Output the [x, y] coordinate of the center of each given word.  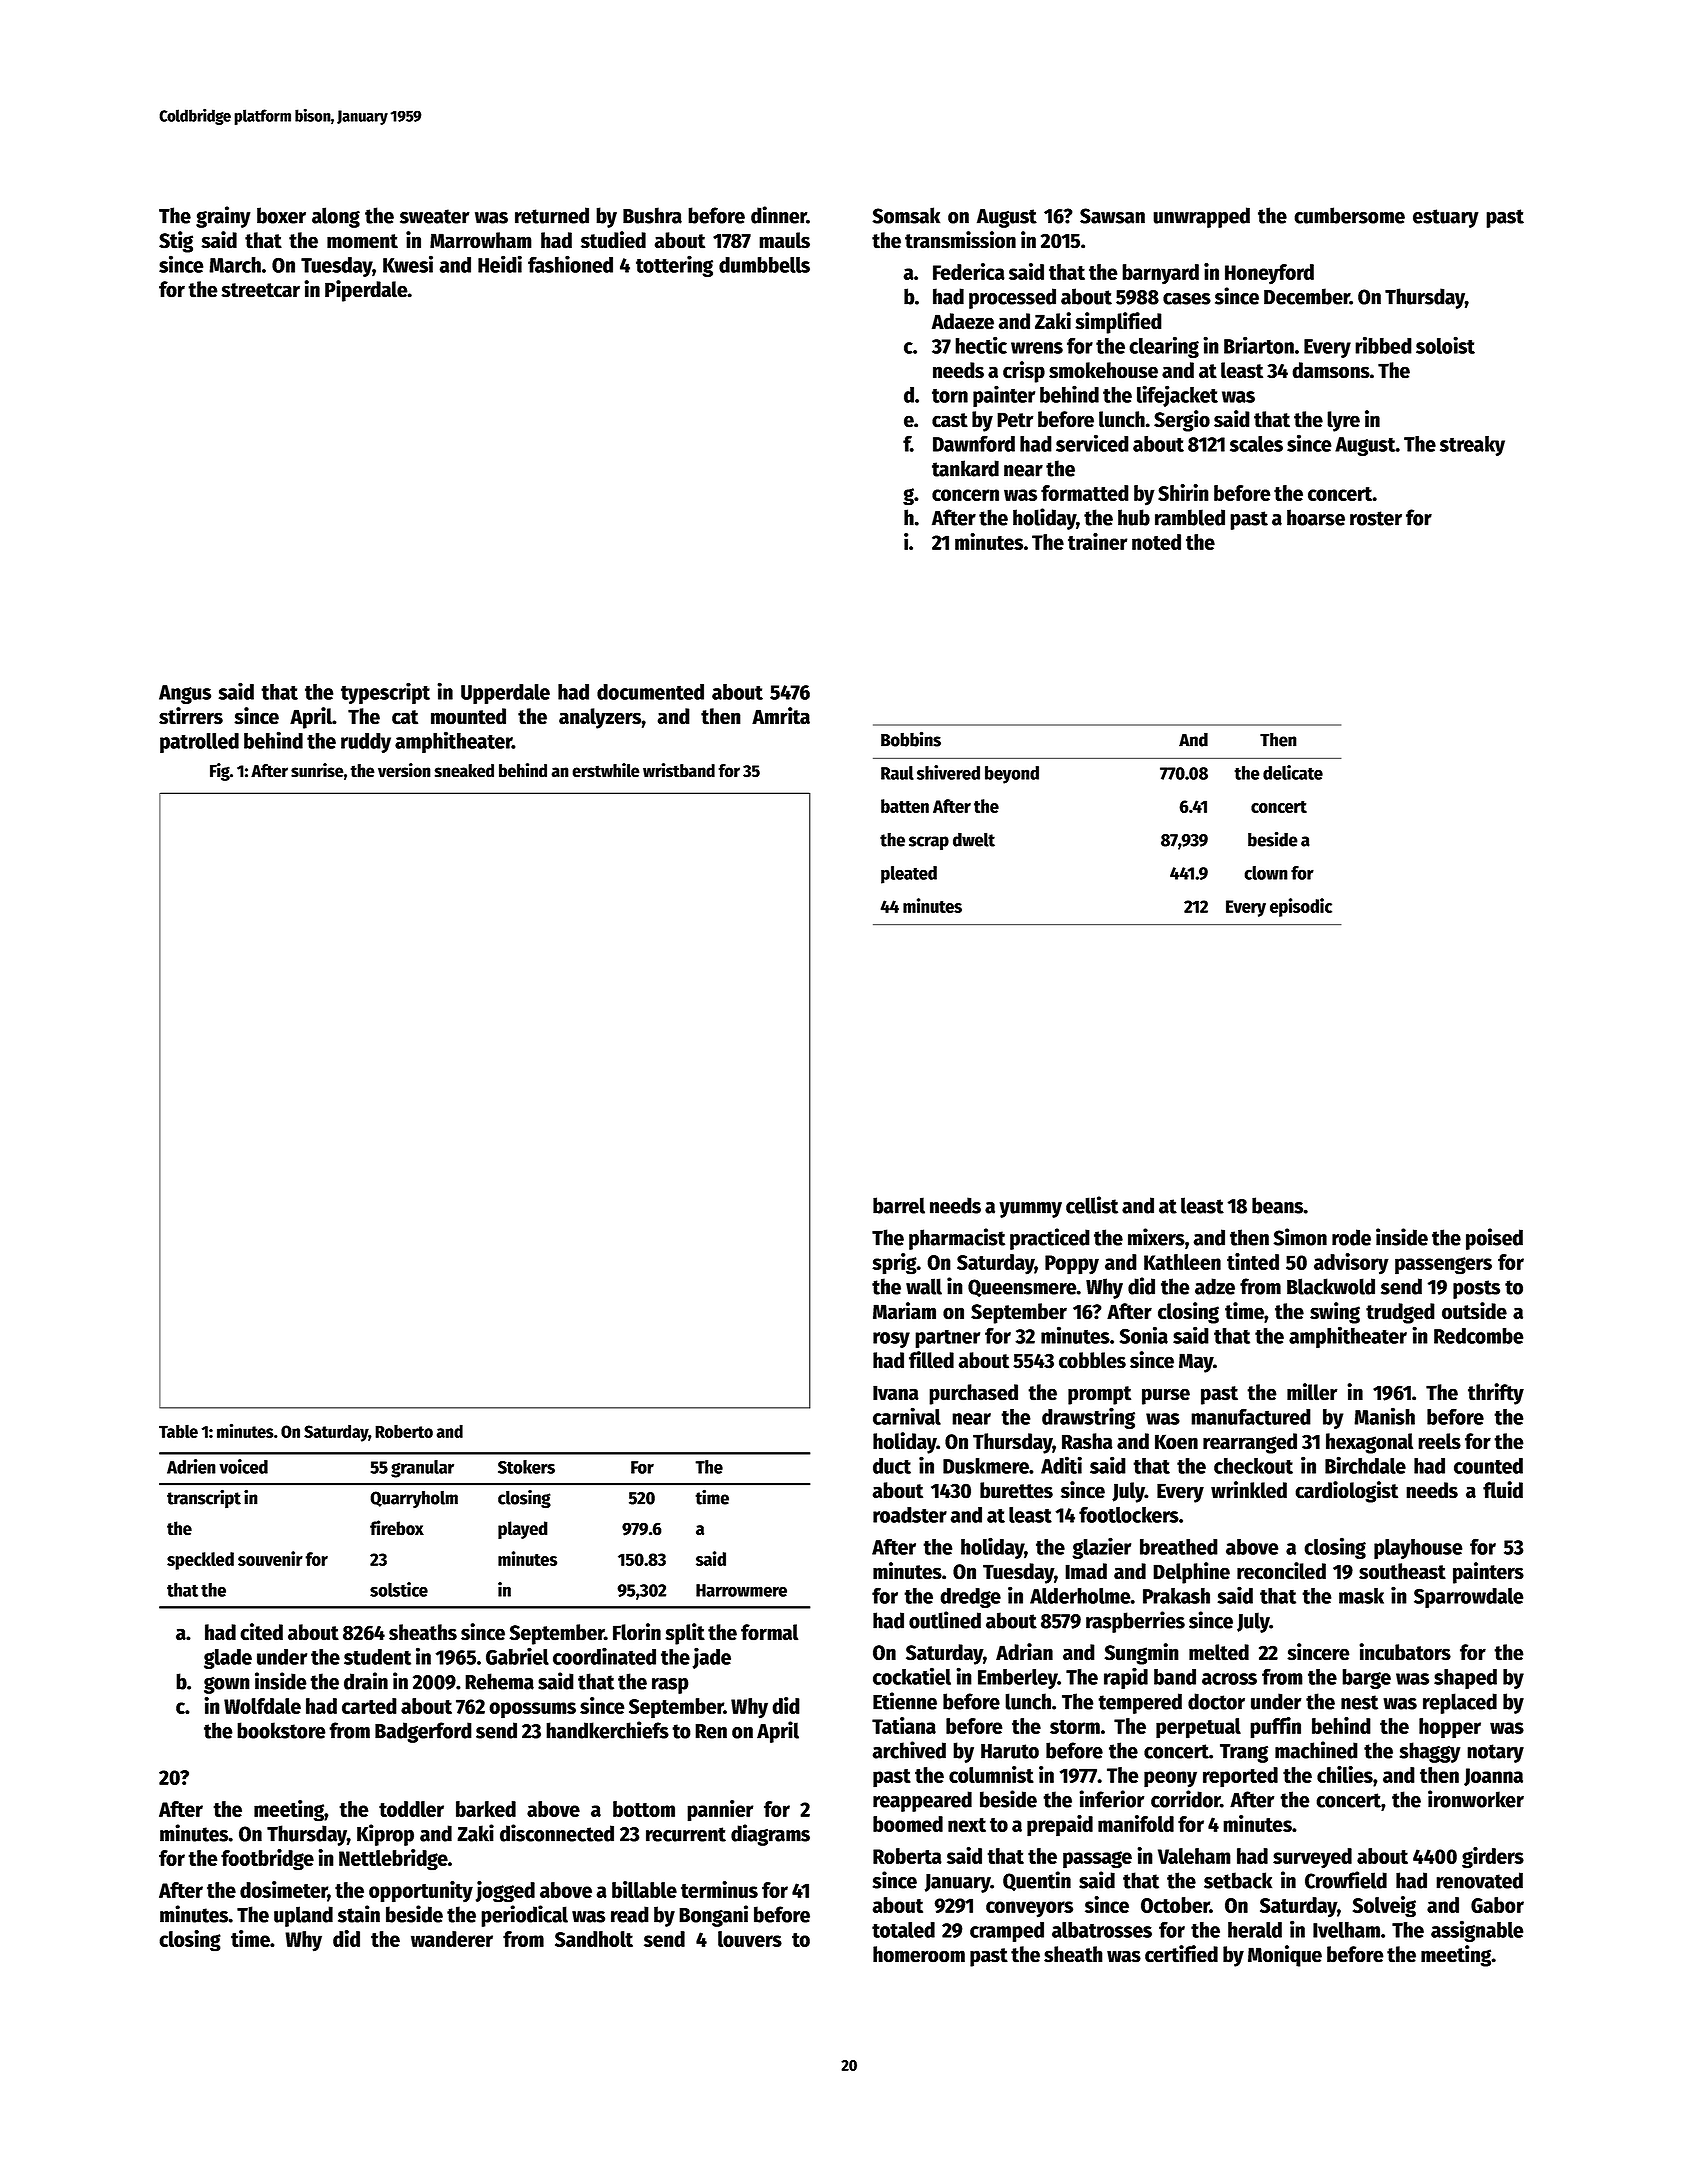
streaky [1472, 446]
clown [1266, 873]
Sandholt [594, 1939]
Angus [185, 694]
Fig [220, 772]
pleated [909, 875]
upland [303, 1916]
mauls [784, 240]
